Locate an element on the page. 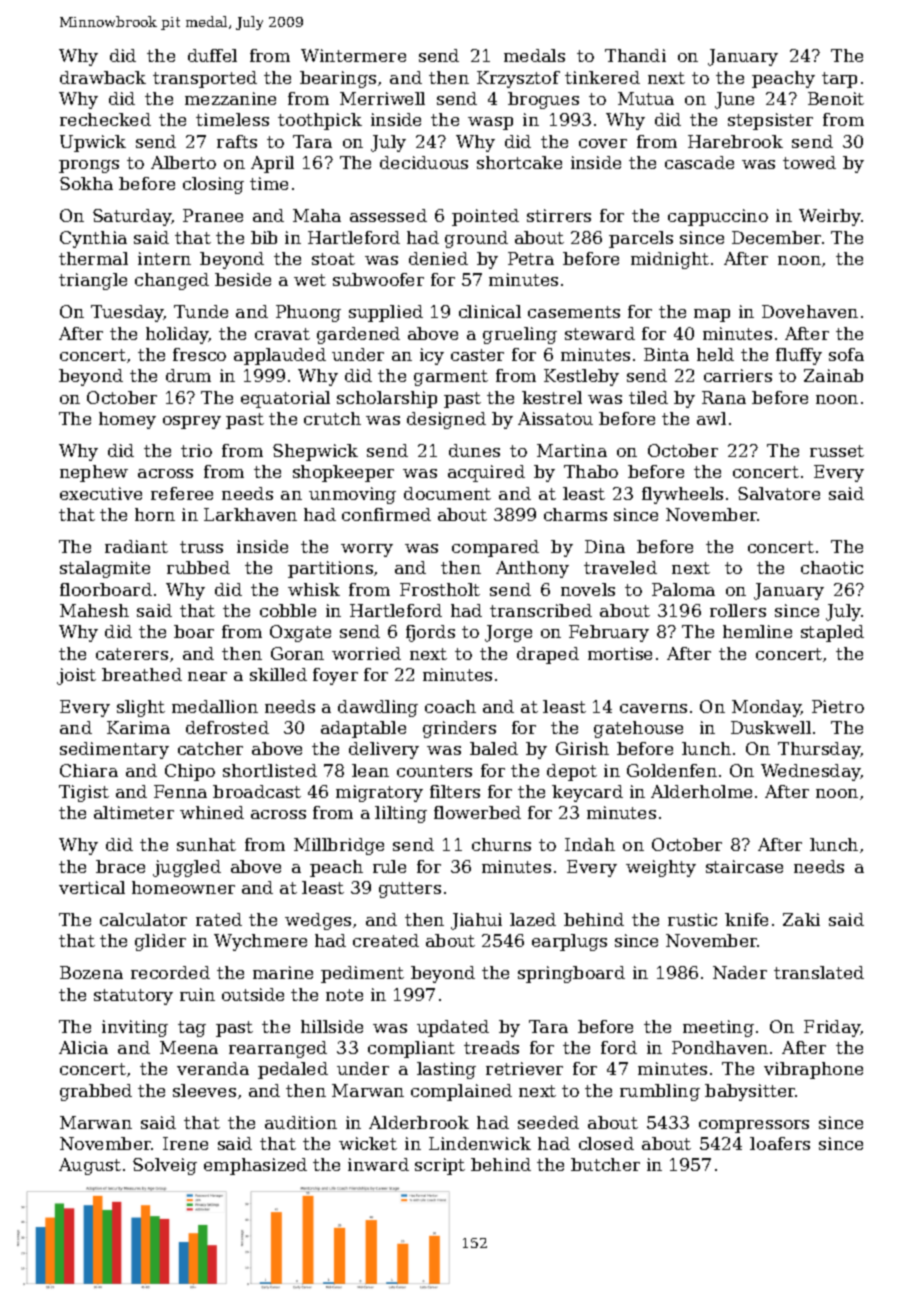 The image size is (924, 1308). stalagmite is located at coordinates (105, 569).
